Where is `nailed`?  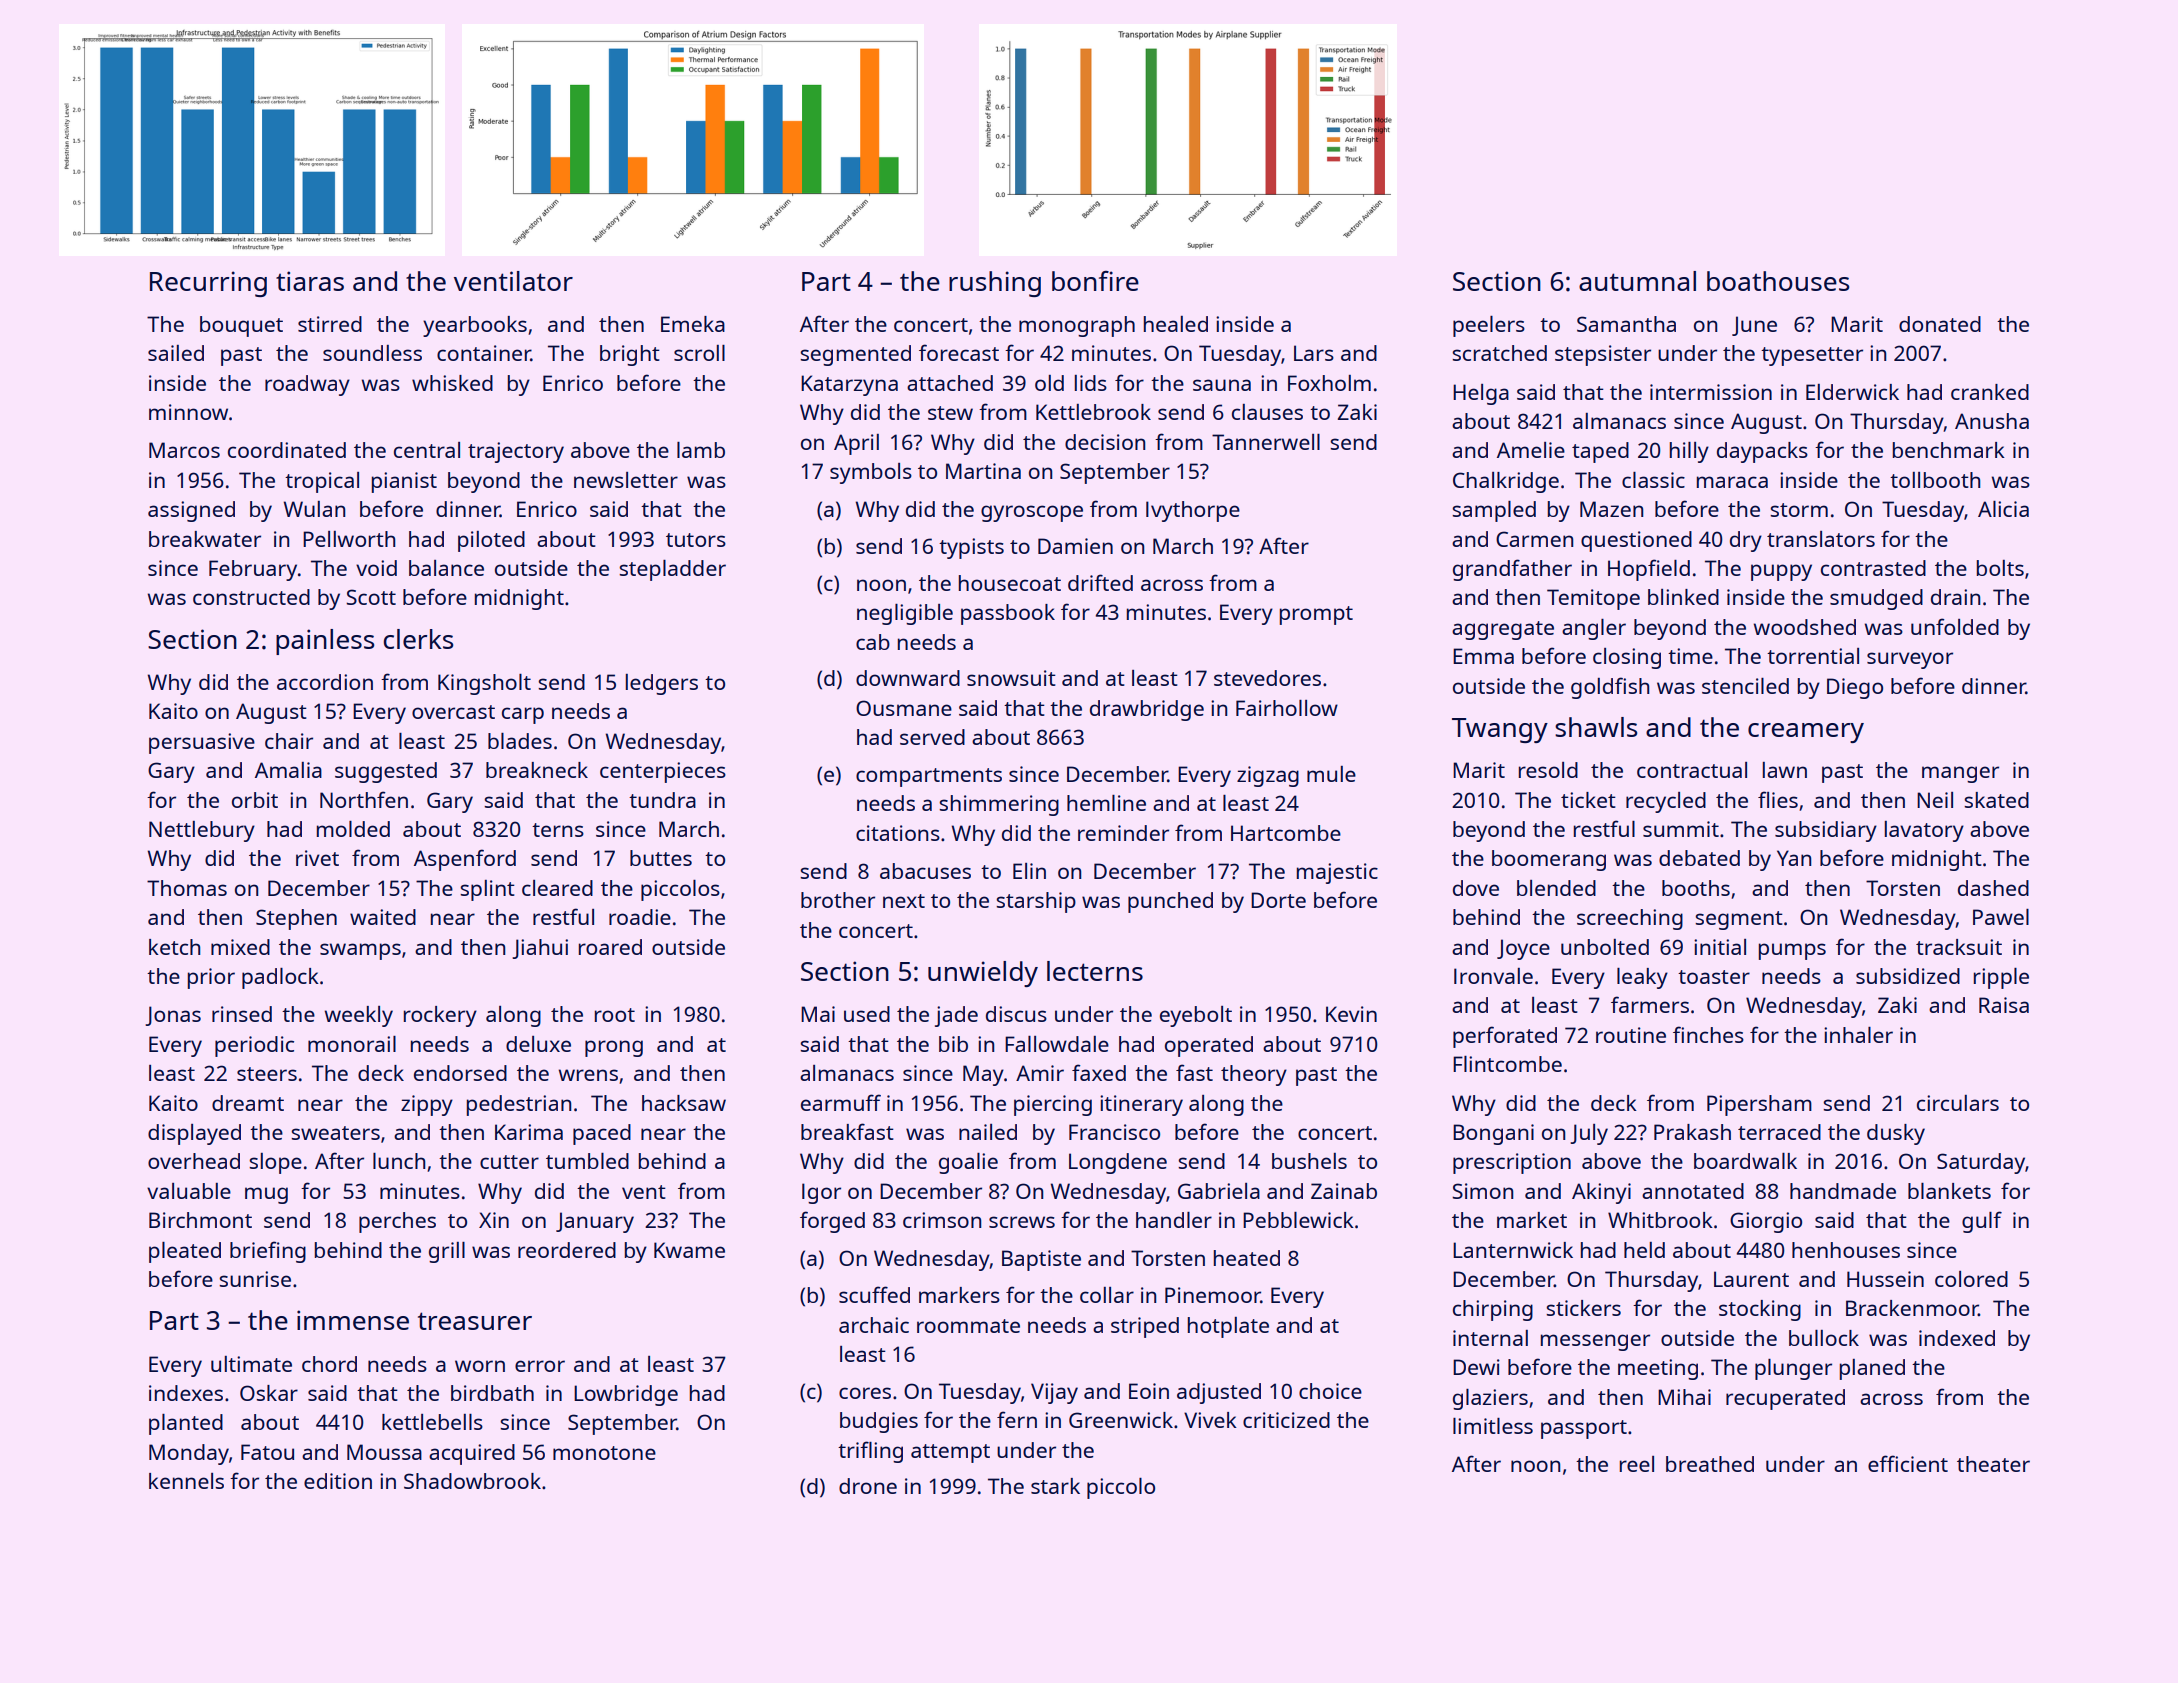 nailed is located at coordinates (988, 1132).
